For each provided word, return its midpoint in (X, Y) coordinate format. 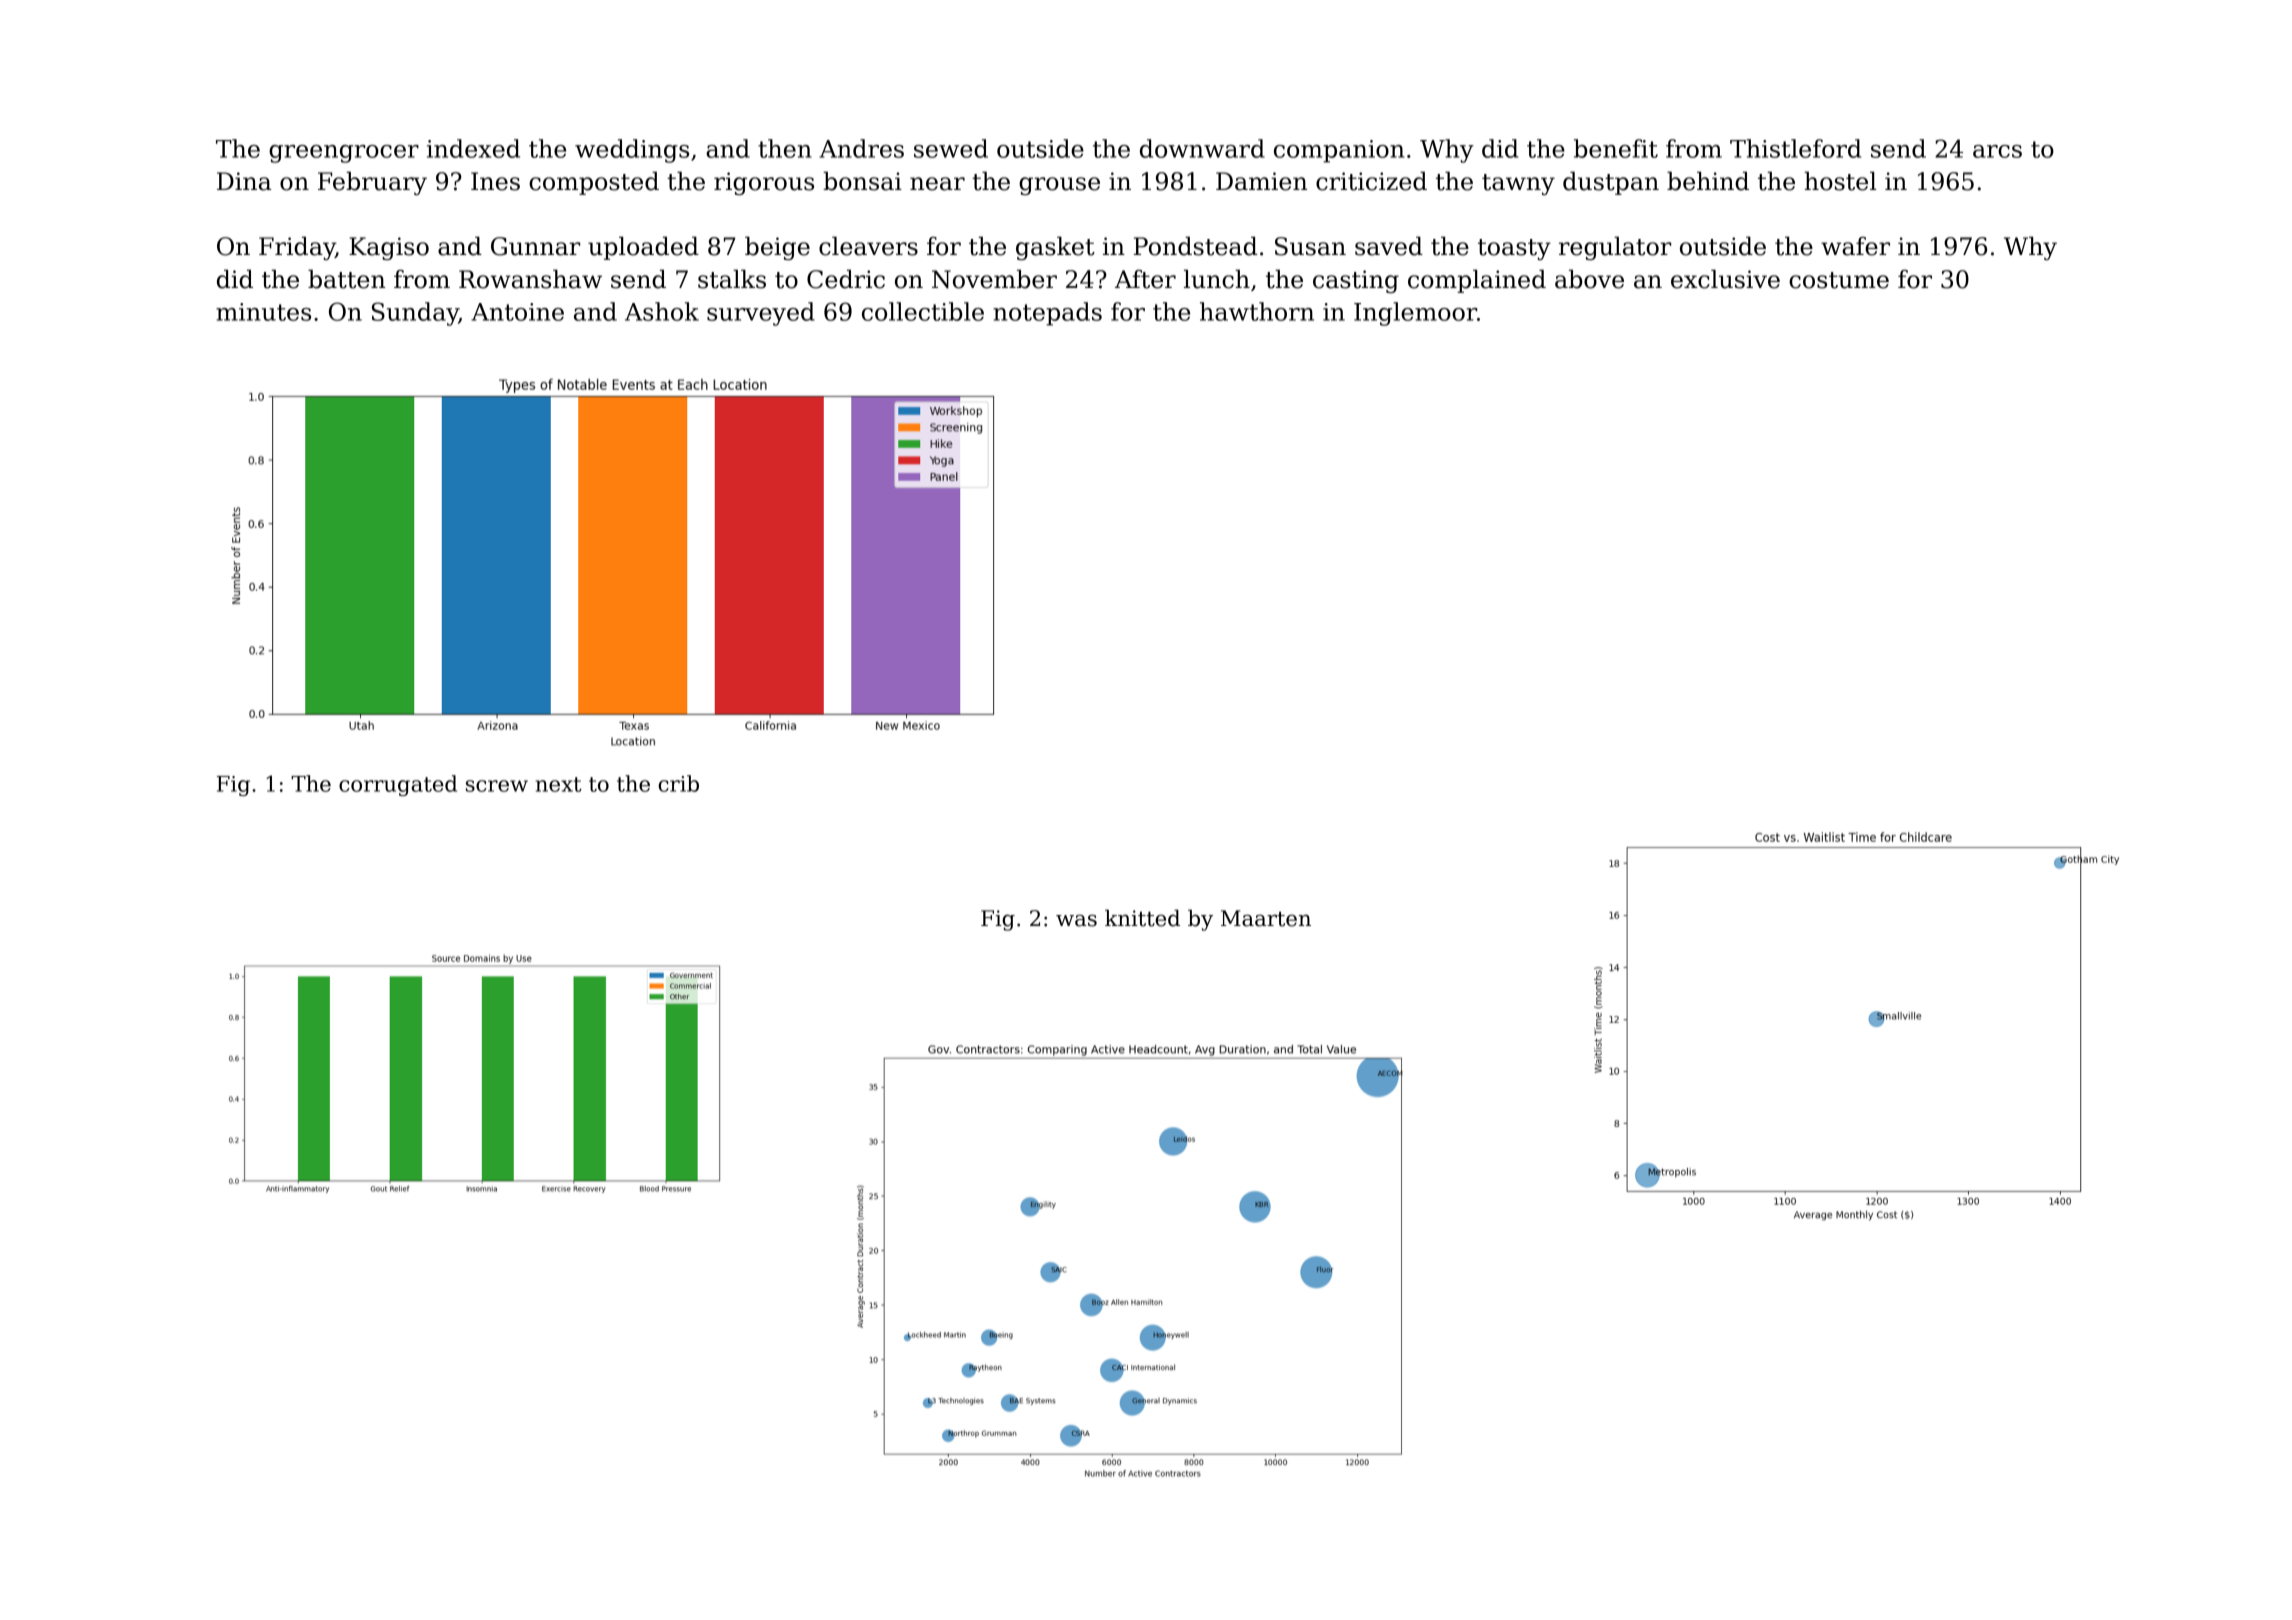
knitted (1142, 918)
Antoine (517, 312)
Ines (495, 181)
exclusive (1725, 279)
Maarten (1266, 918)
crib (678, 783)
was (1076, 920)
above (1589, 279)
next (559, 784)
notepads (1047, 314)
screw (497, 786)
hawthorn (1257, 311)
